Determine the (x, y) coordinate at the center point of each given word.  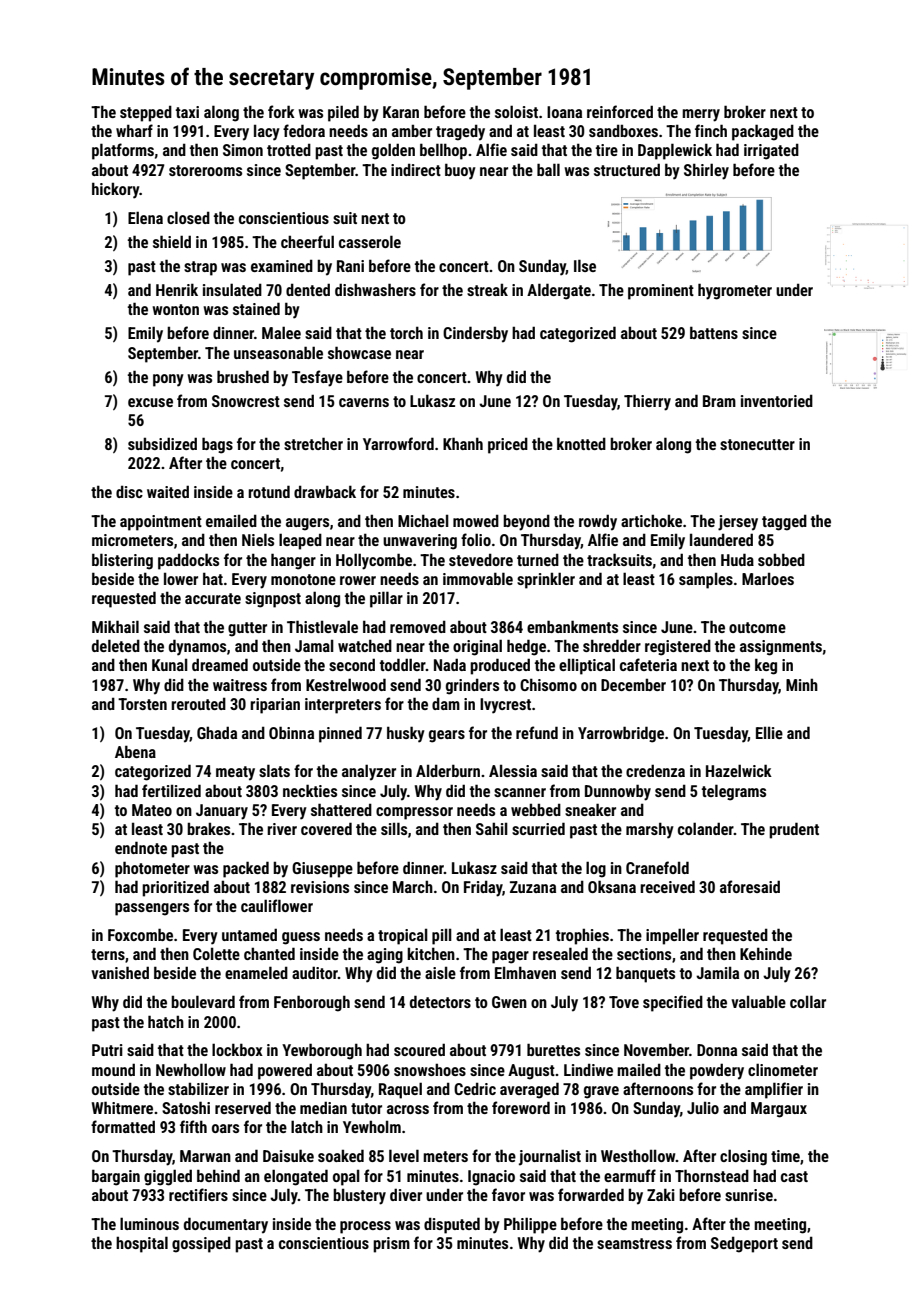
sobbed (781, 559)
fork (281, 111)
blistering (122, 561)
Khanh (463, 443)
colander (706, 828)
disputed (452, 1225)
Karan (401, 112)
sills (394, 828)
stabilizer (198, 1088)
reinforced (620, 111)
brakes (208, 828)
